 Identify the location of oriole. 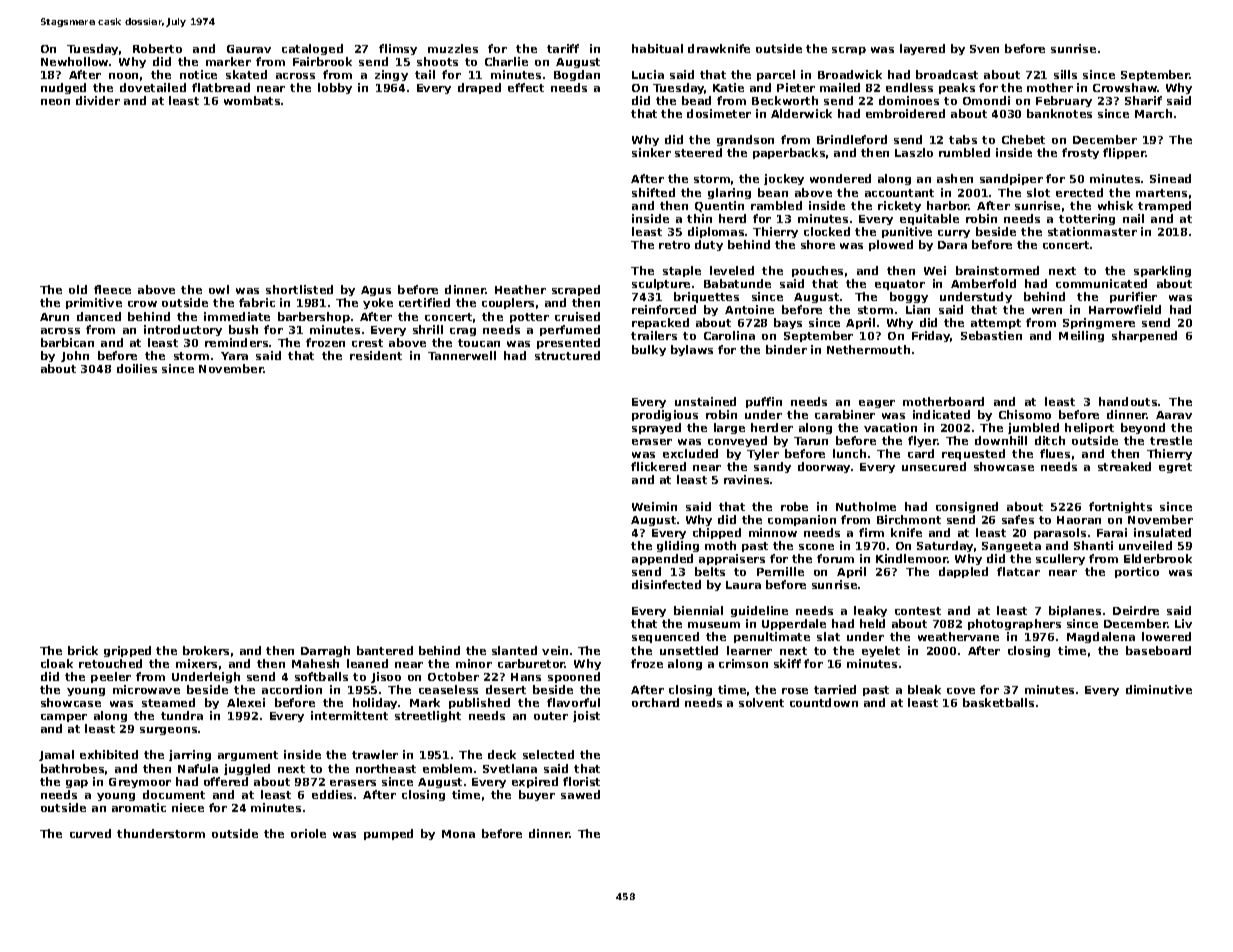
(308, 833).
